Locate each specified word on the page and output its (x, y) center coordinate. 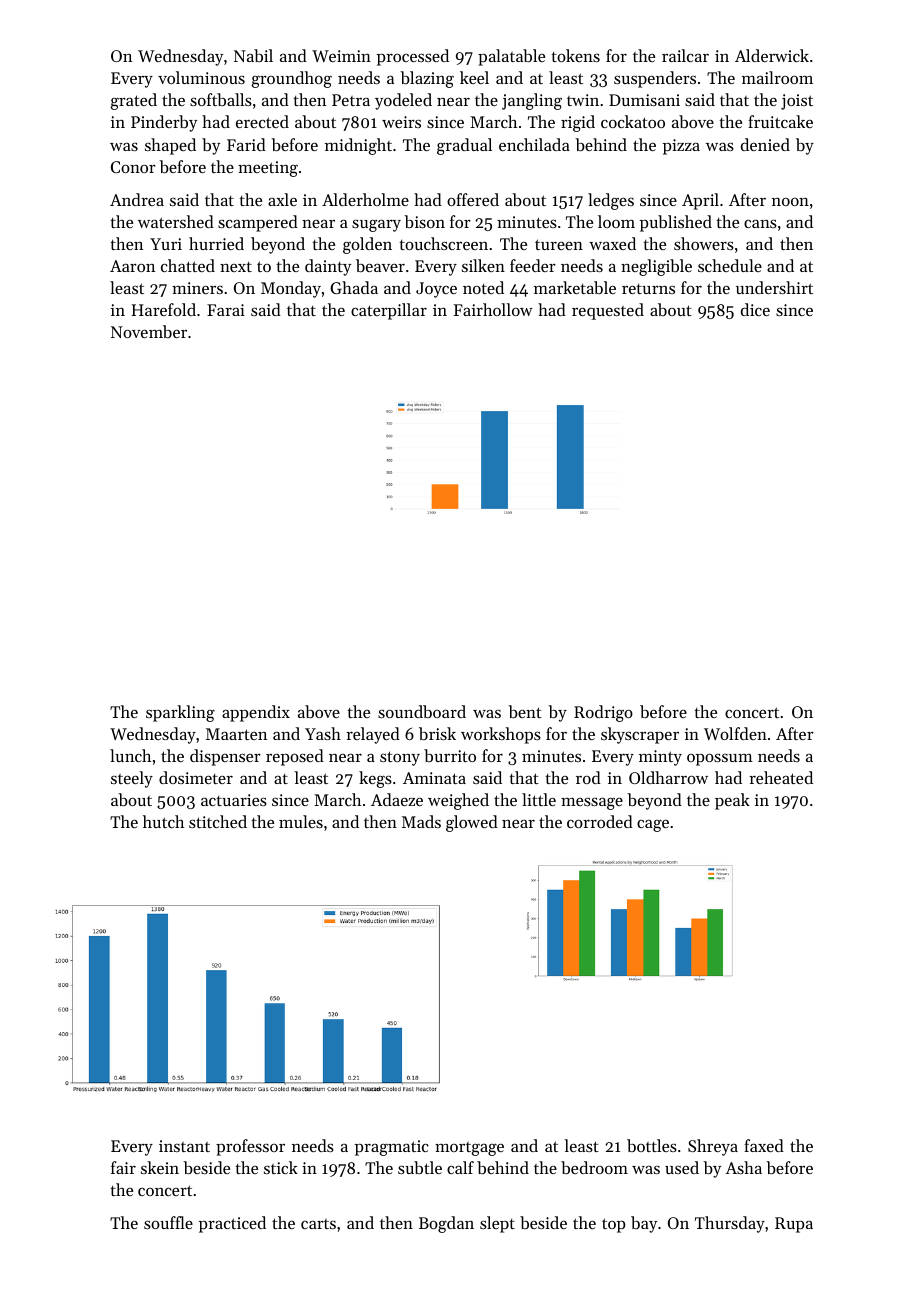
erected (262, 121)
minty (660, 758)
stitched (218, 821)
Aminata (434, 778)
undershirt (774, 287)
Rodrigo (603, 713)
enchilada (534, 144)
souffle (168, 1222)
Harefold (164, 309)
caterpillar (389, 311)
